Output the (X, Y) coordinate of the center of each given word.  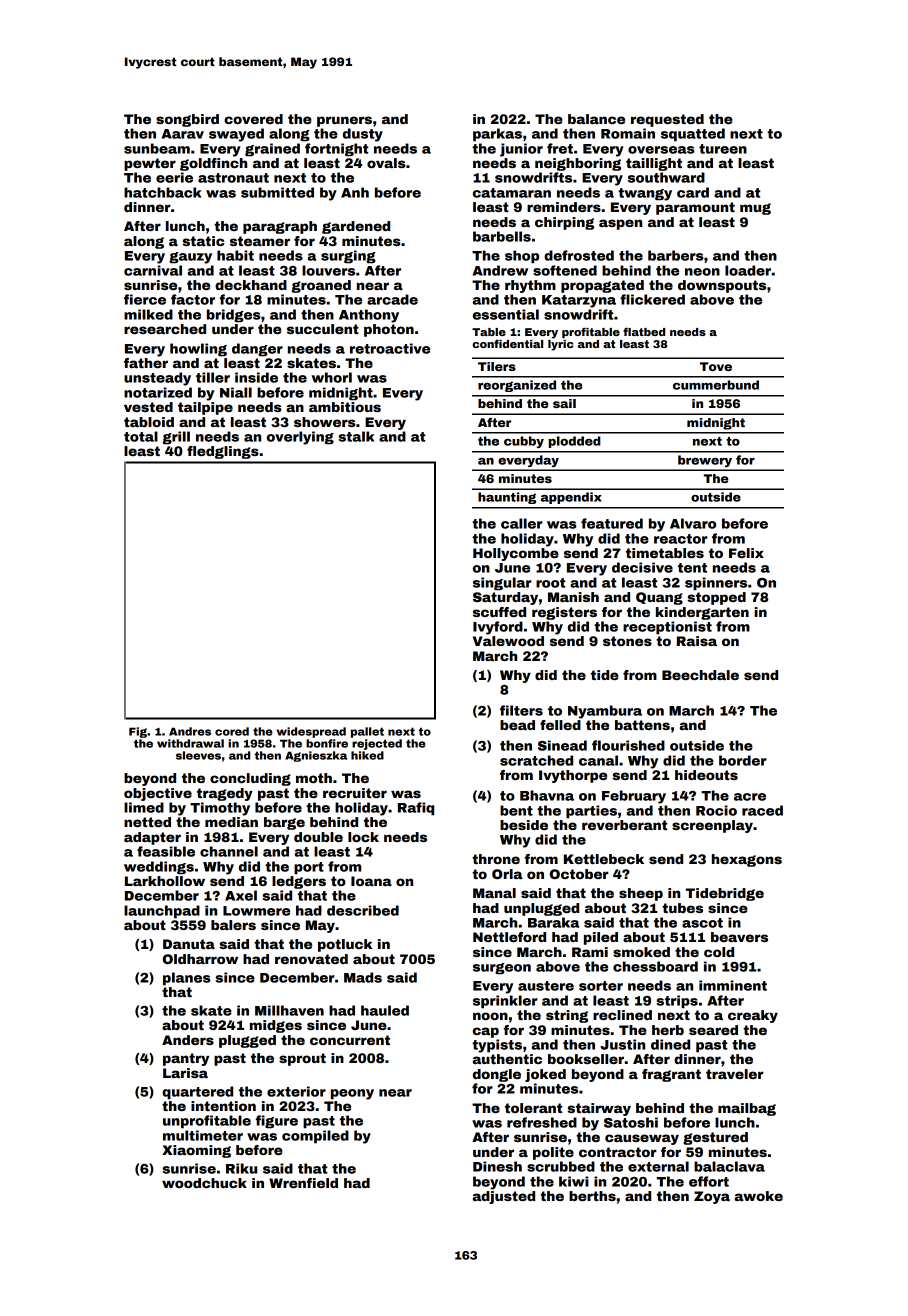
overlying (300, 438)
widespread (311, 732)
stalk (356, 436)
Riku (241, 1168)
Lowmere (256, 911)
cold (719, 952)
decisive (642, 567)
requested (667, 120)
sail (564, 403)
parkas (497, 135)
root (550, 583)
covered (253, 119)
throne (496, 859)
